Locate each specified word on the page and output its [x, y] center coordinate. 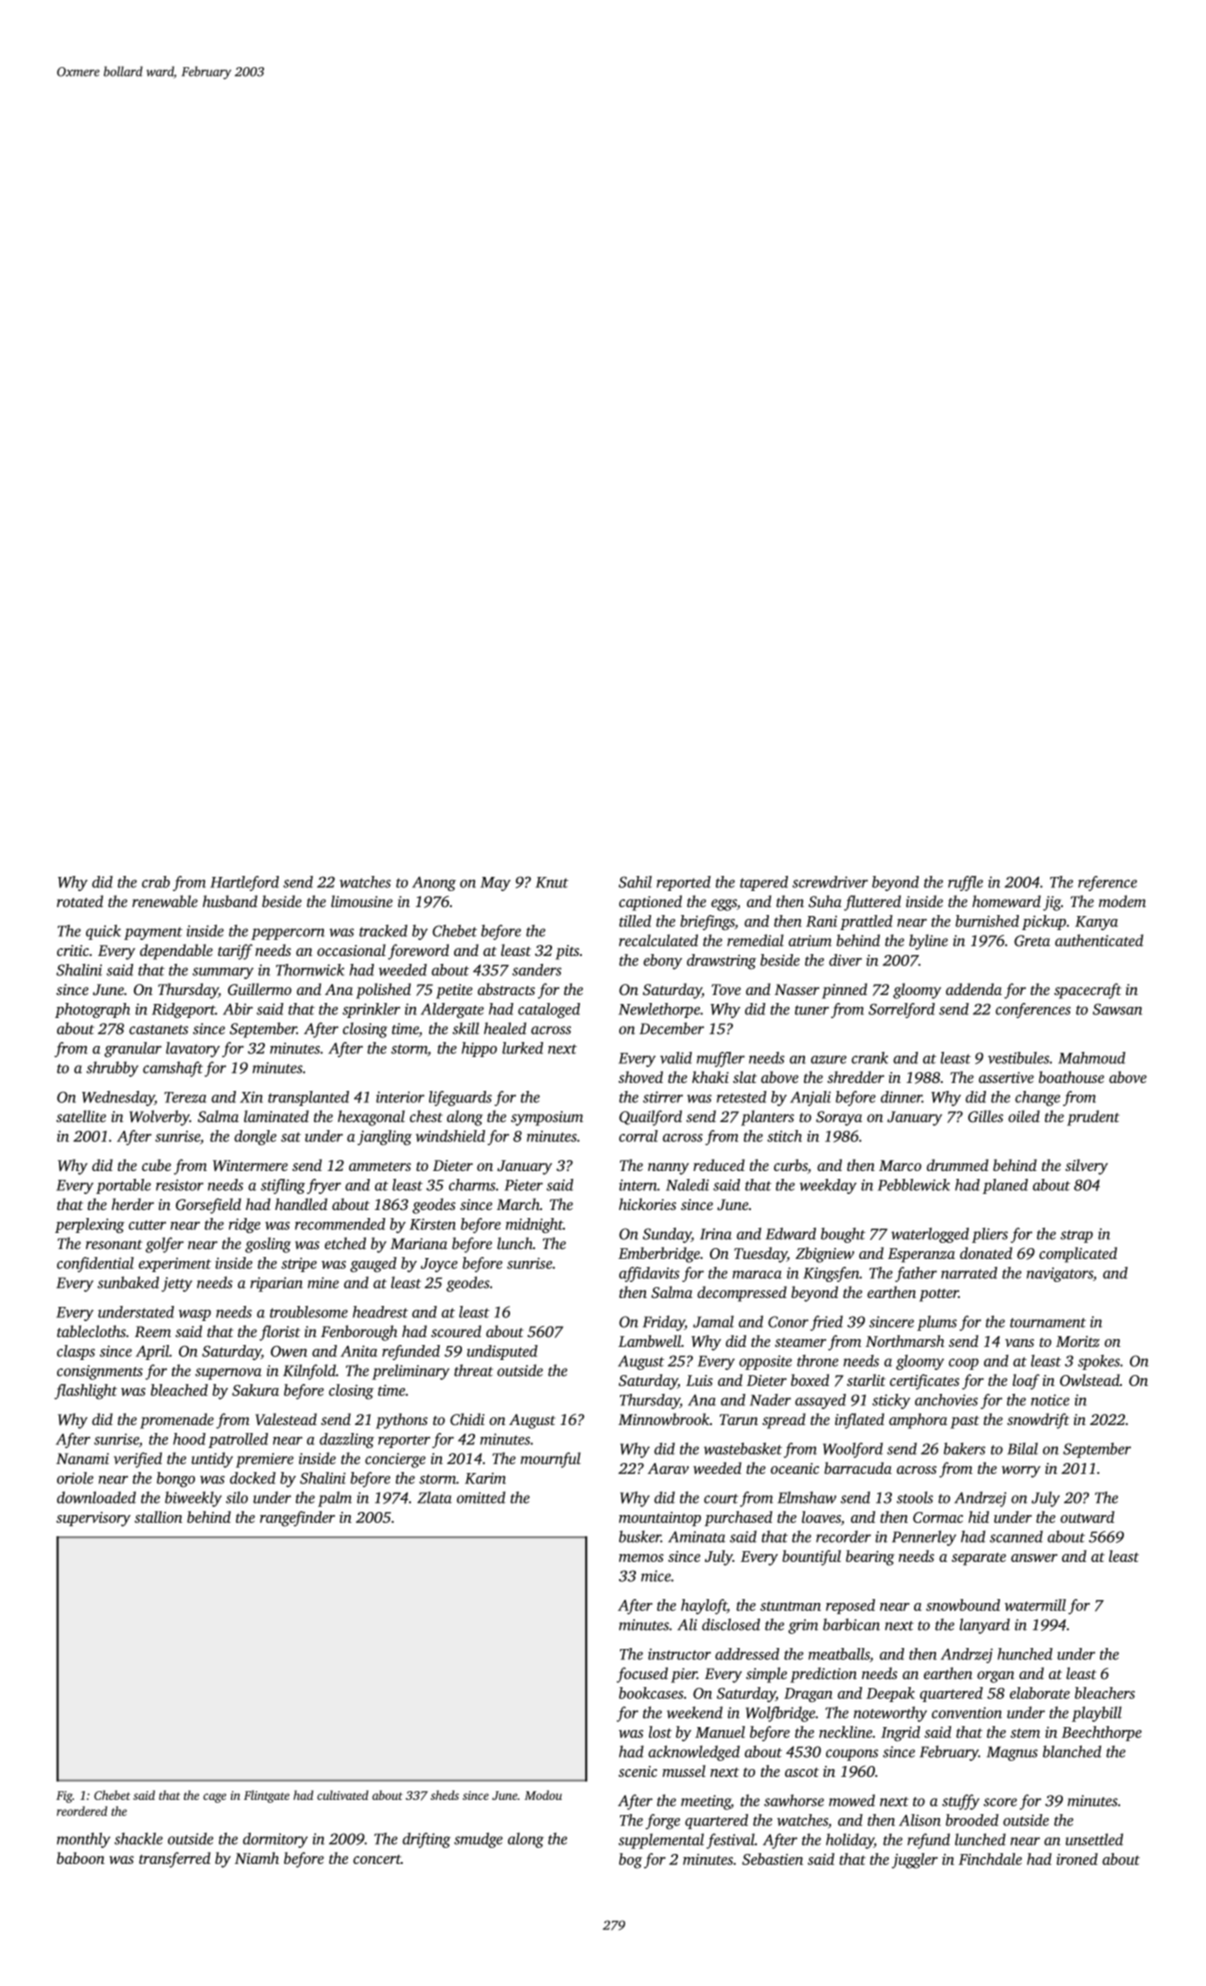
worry [1021, 1472]
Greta [1032, 941]
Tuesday [760, 1255]
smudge [478, 1840]
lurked [522, 1048]
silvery [1086, 1167]
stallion [158, 1517]
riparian [276, 1284]
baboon [81, 1858]
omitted [481, 1497]
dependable [176, 952]
